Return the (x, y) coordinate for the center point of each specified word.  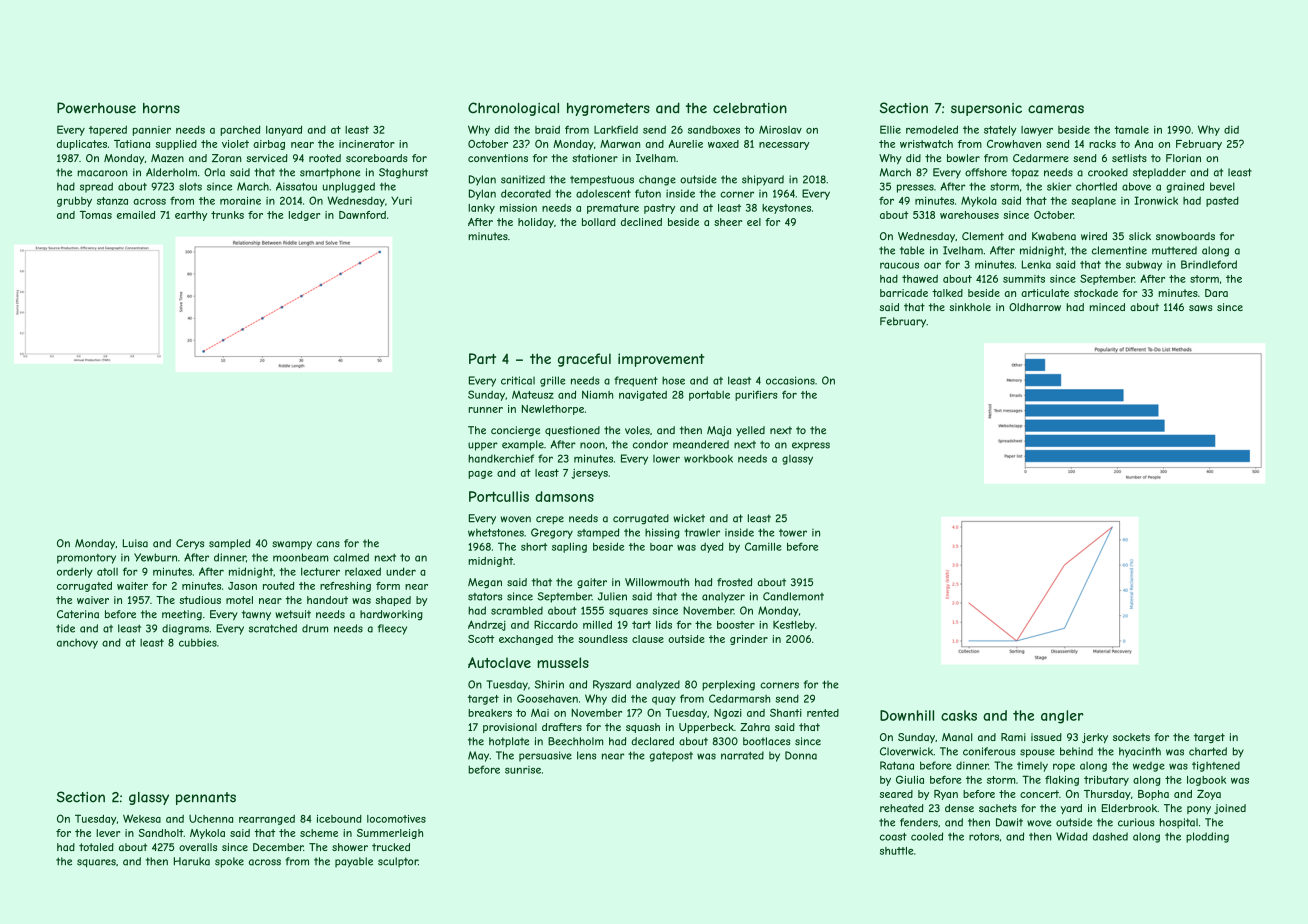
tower (793, 533)
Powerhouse (96, 108)
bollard (599, 222)
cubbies (198, 642)
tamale (1131, 130)
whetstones (496, 532)
